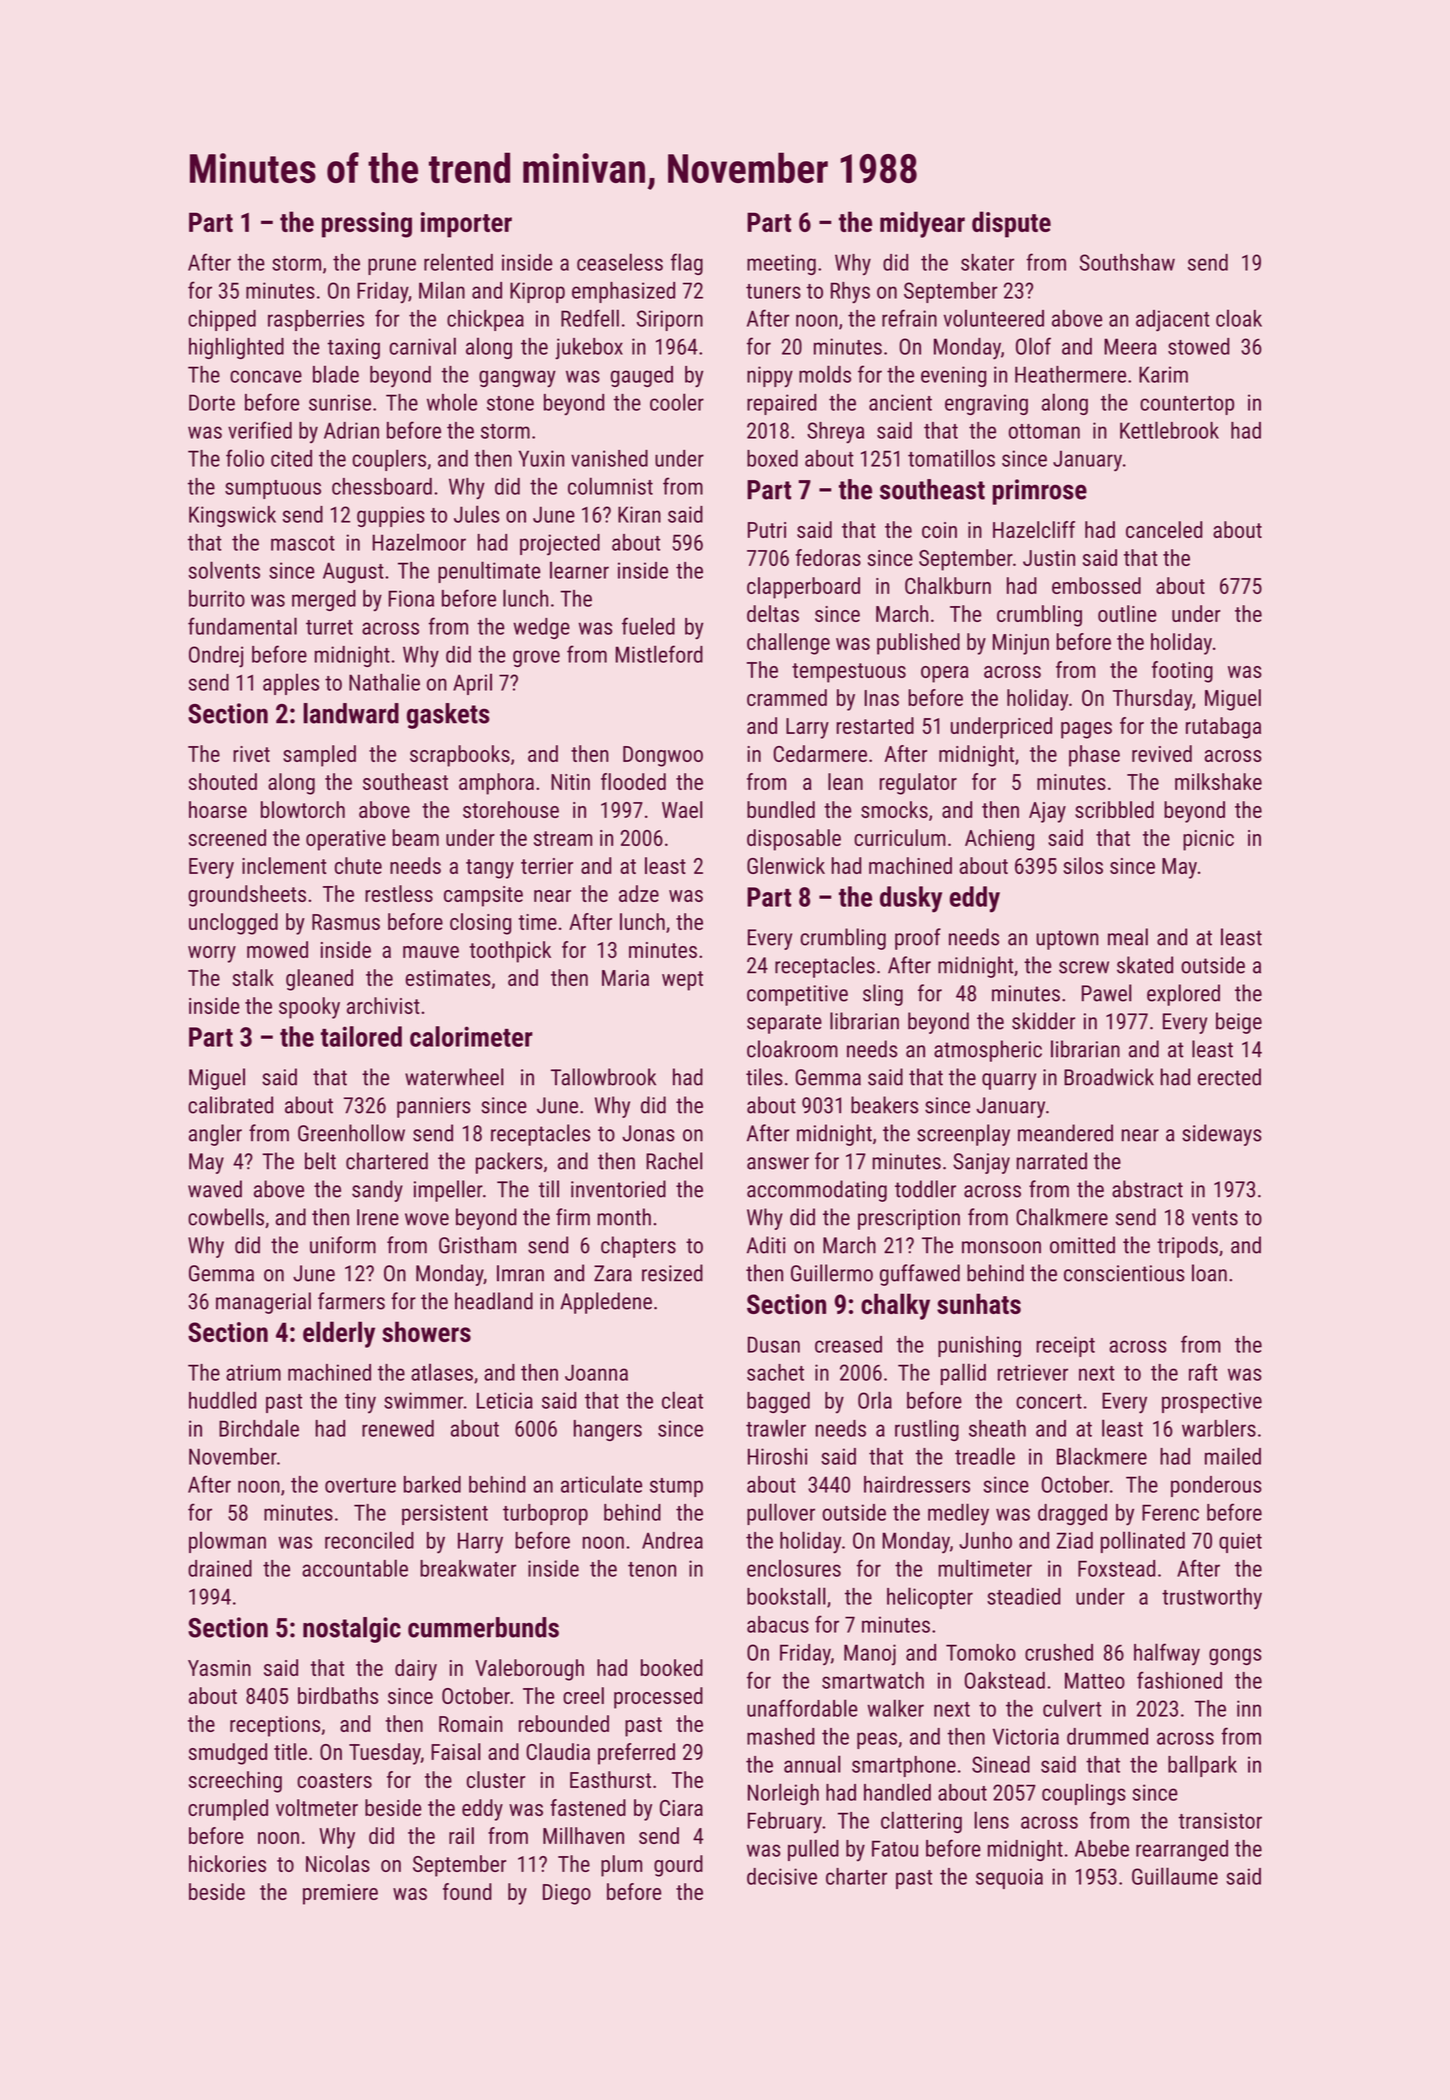  What do you see at coordinates (781, 1514) in the image?
I see `pullover` at bounding box center [781, 1514].
